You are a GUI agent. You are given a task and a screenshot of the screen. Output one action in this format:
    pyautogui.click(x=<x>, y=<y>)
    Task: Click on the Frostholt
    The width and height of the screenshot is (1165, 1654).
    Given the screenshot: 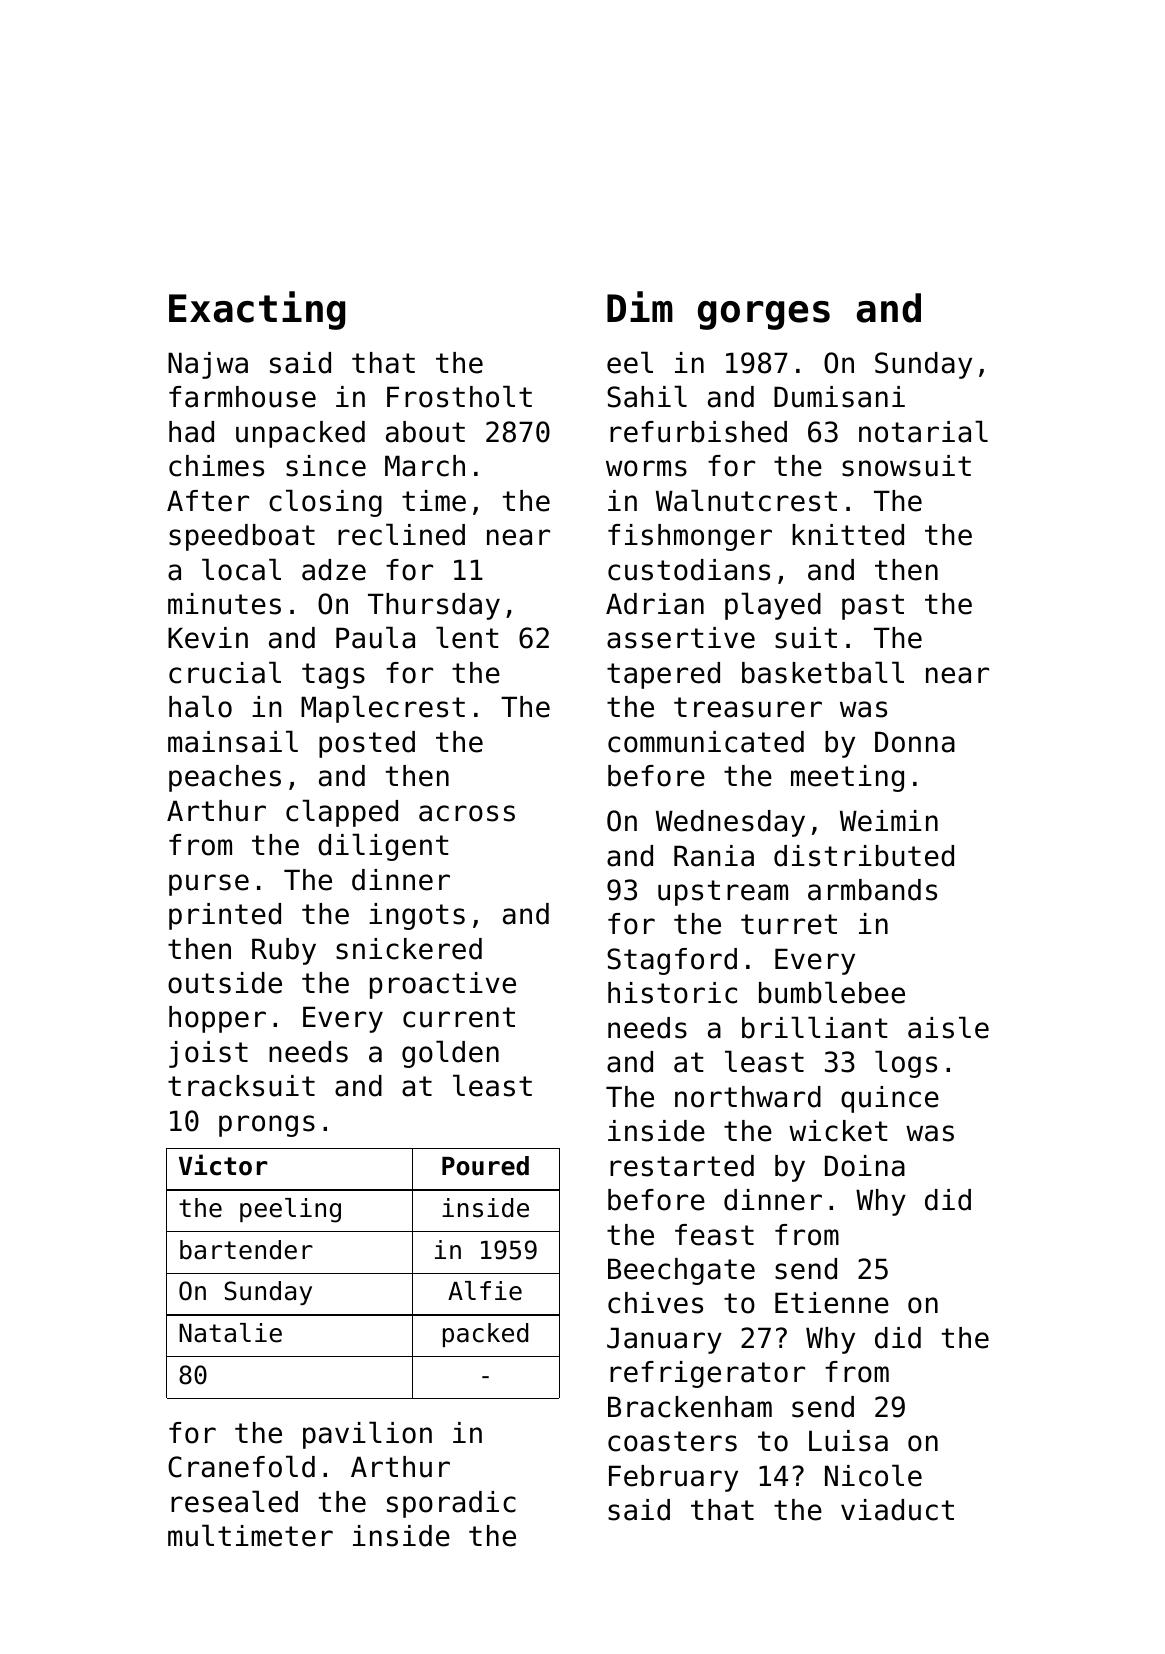 What is the action you would take?
    pyautogui.click(x=459, y=396)
